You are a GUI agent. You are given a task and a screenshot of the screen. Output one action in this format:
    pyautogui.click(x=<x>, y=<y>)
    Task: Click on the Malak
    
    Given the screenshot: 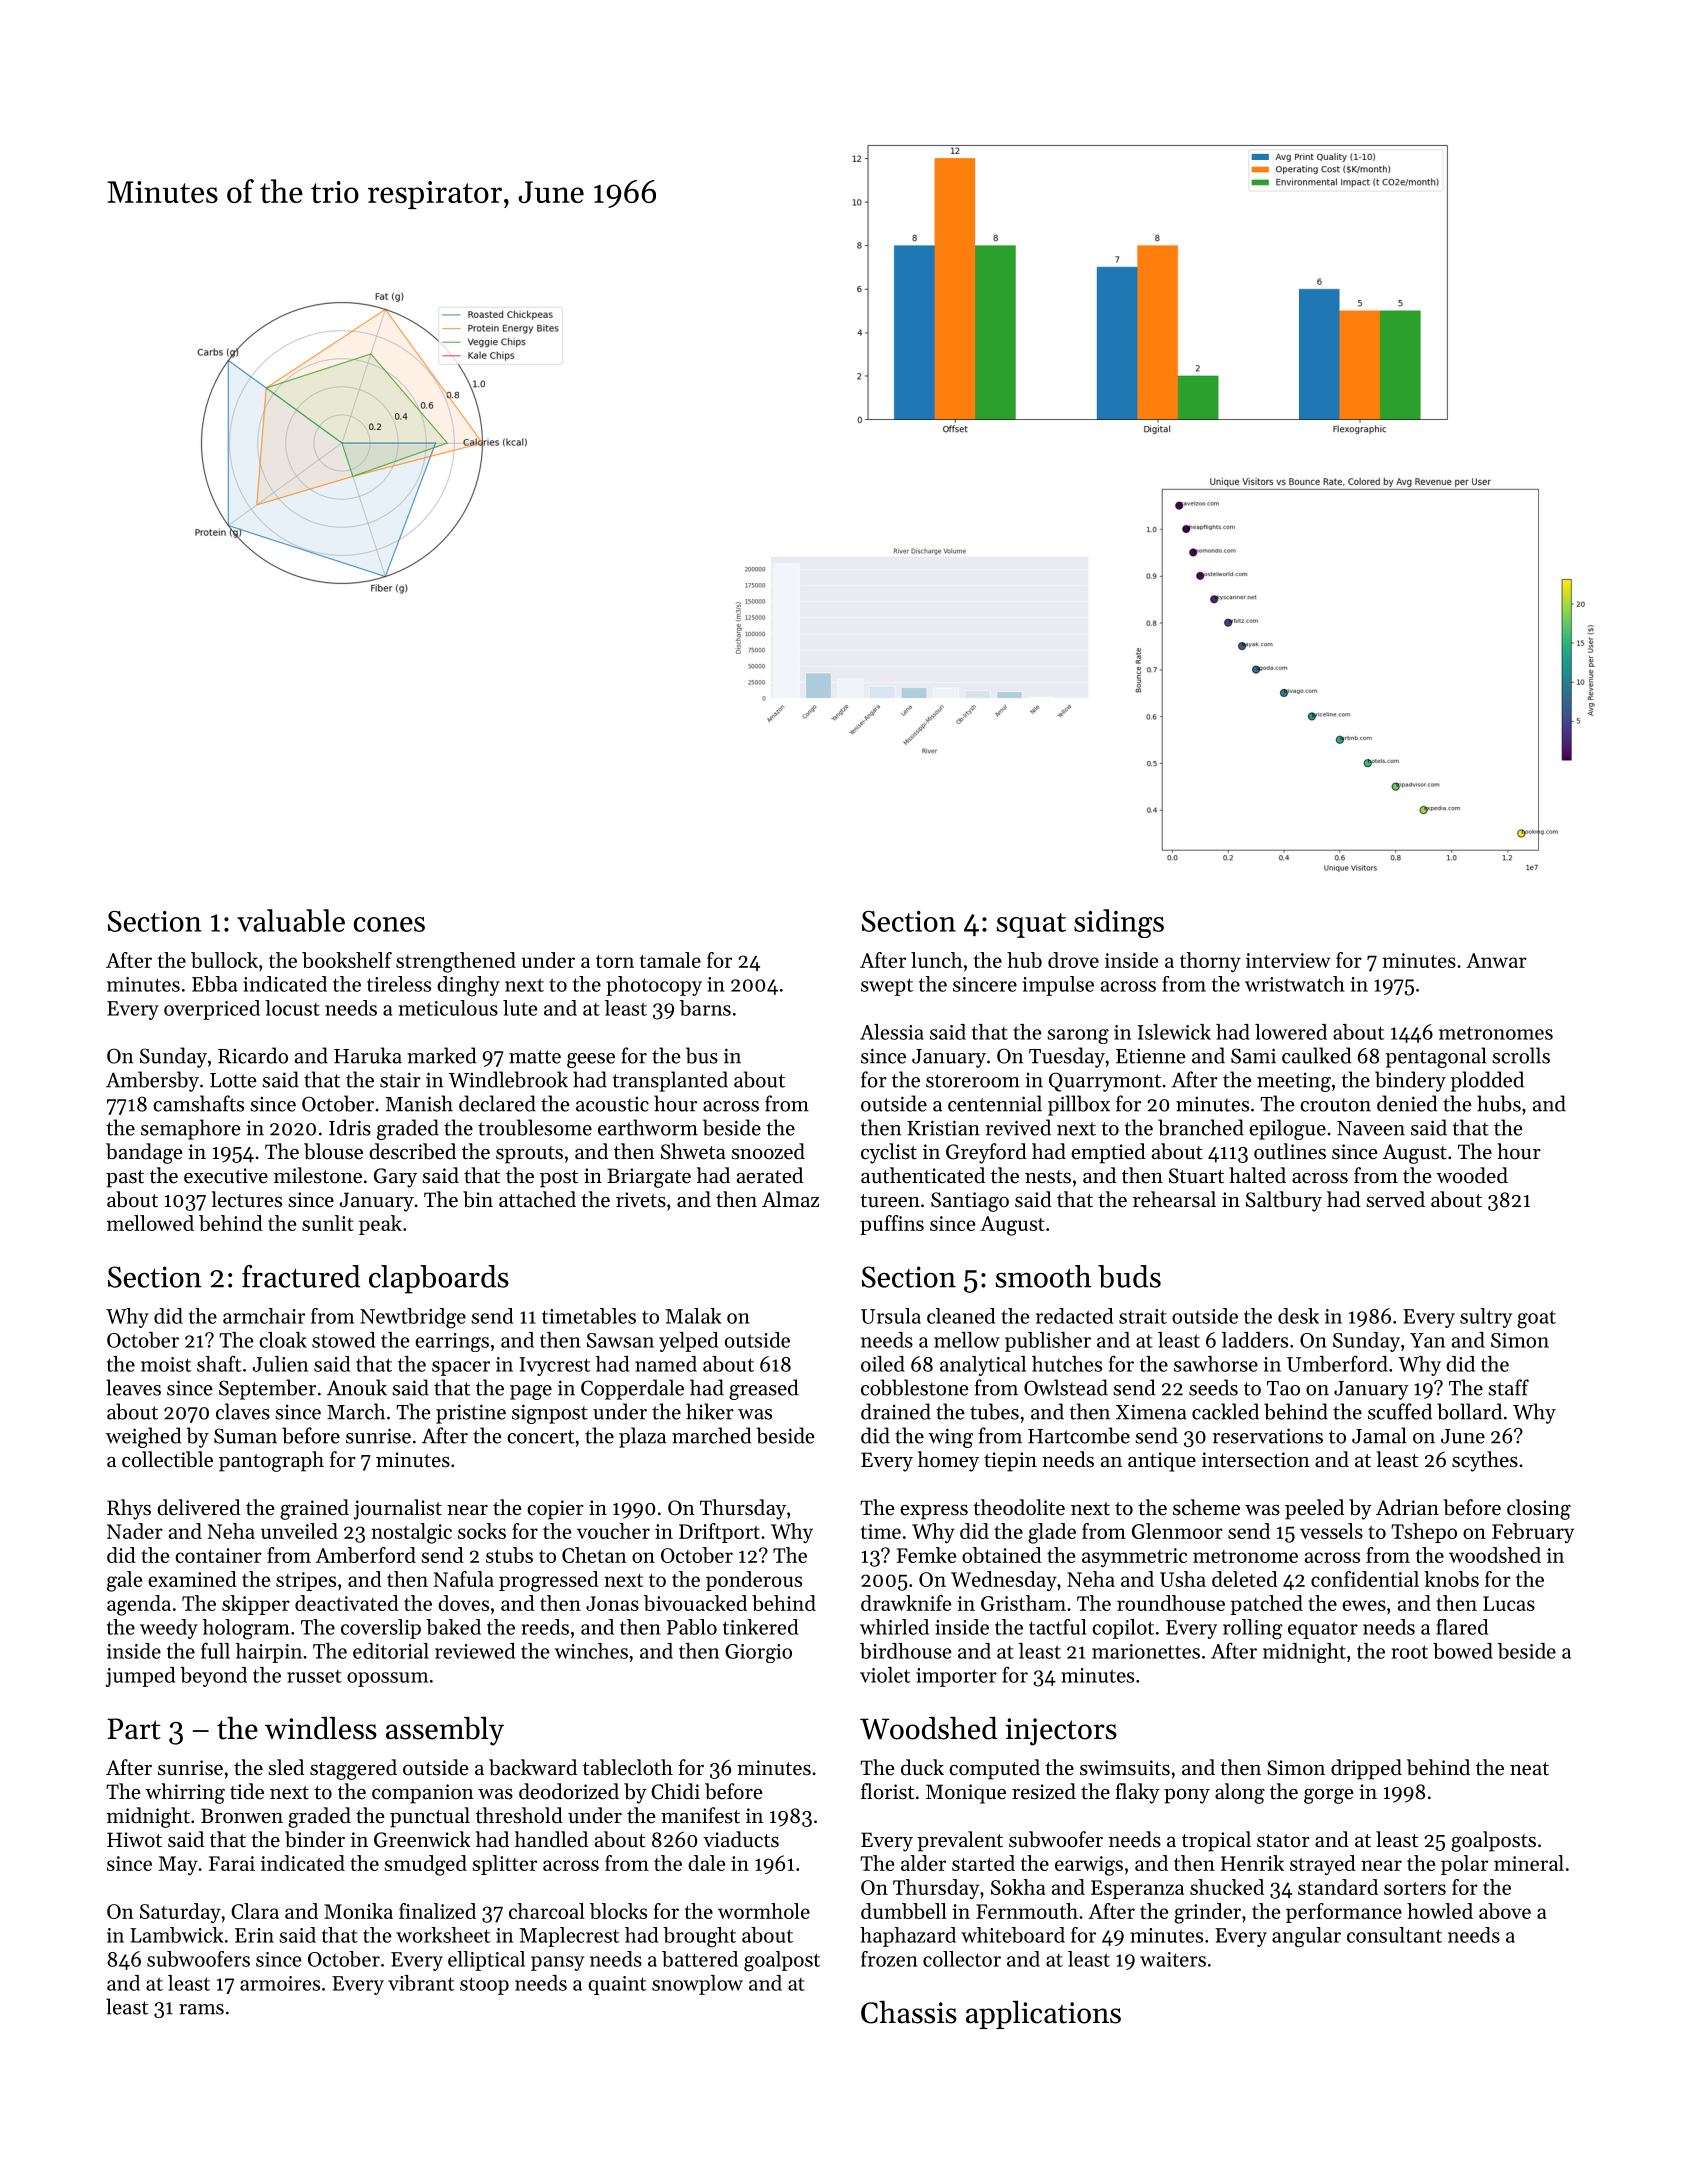 What is the action you would take?
    pyautogui.click(x=693, y=1316)
